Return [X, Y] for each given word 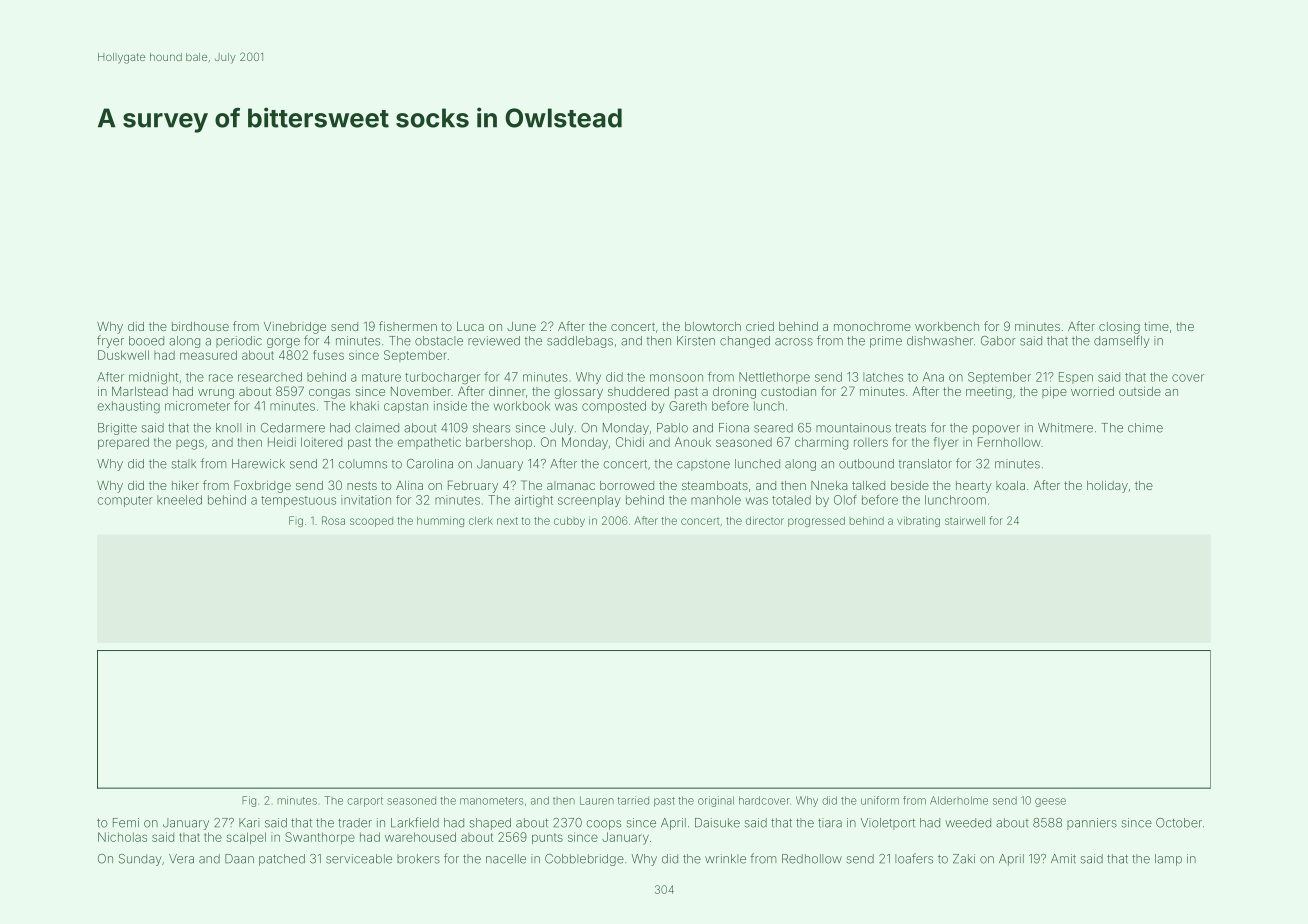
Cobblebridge [584, 860]
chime [1145, 428]
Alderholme [959, 800]
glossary [579, 393]
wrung [216, 394]
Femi [126, 823]
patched [282, 860]
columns [363, 464]
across [794, 342]
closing [1119, 328]
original [716, 801]
